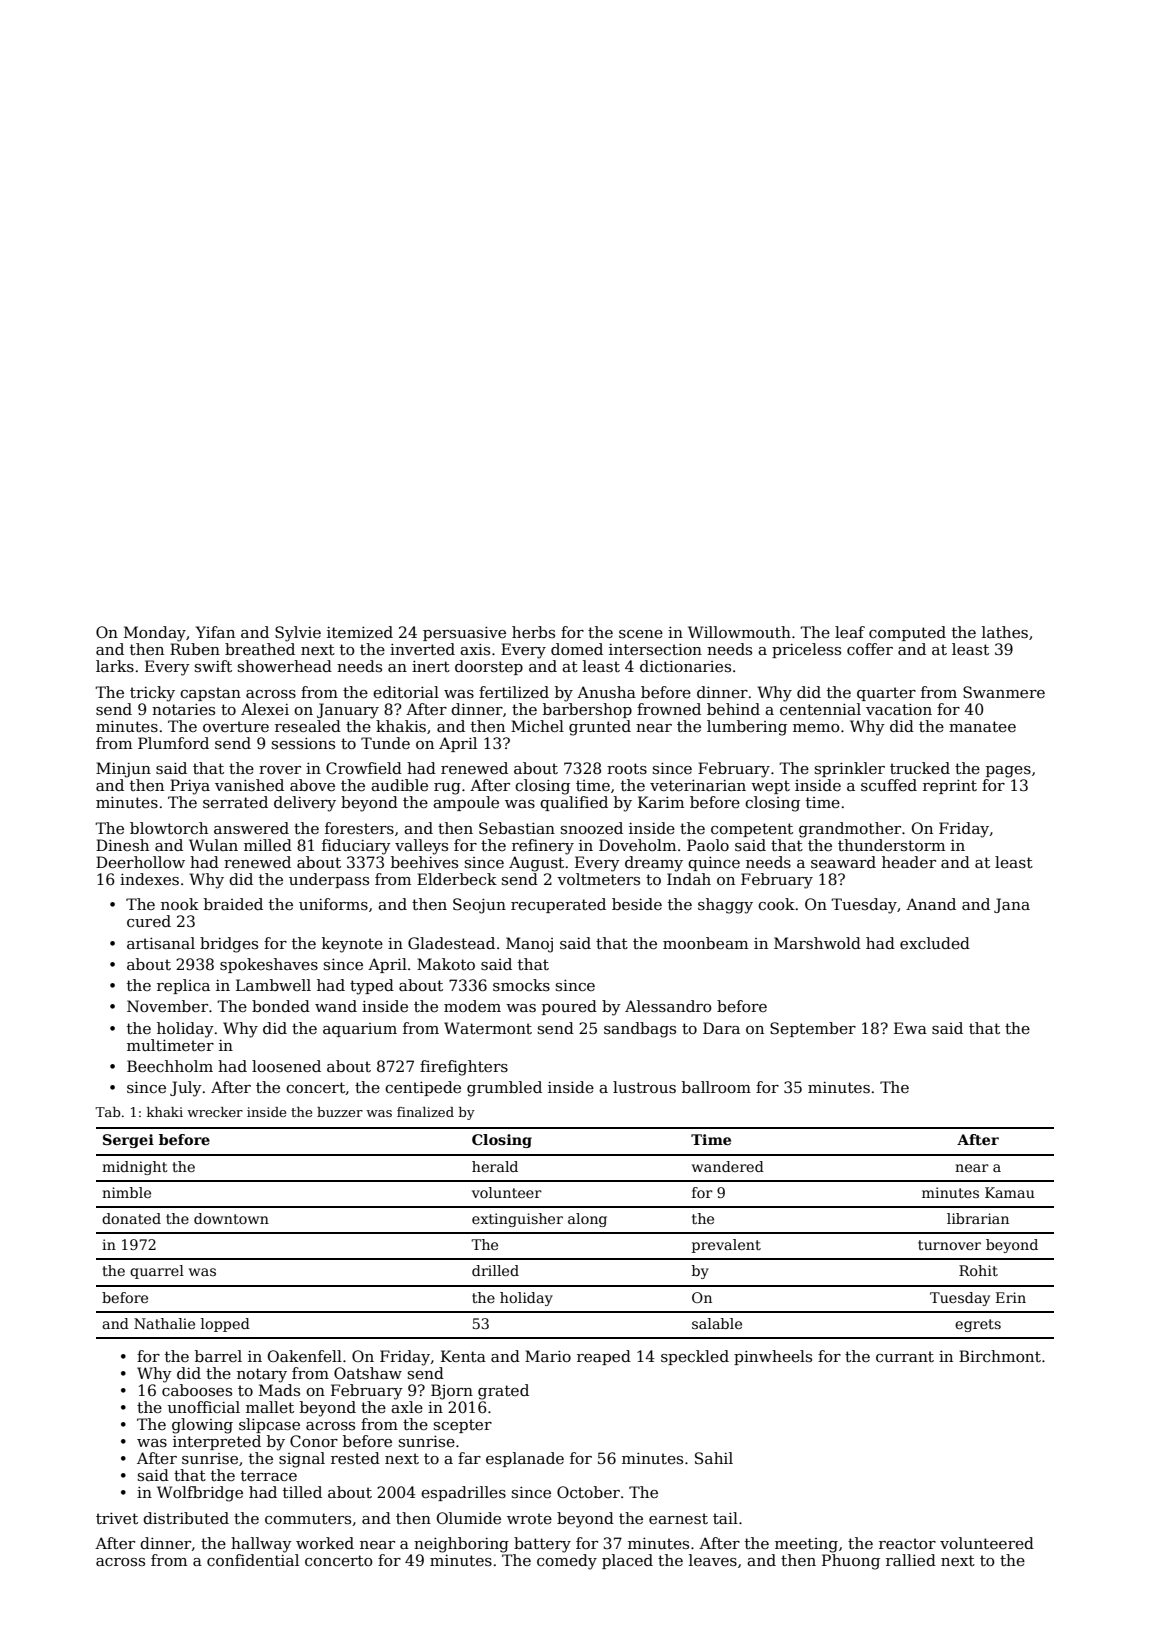 This screenshot has width=1149, height=1626. Describe the element at coordinates (637, 904) in the screenshot. I see `beside` at that location.
